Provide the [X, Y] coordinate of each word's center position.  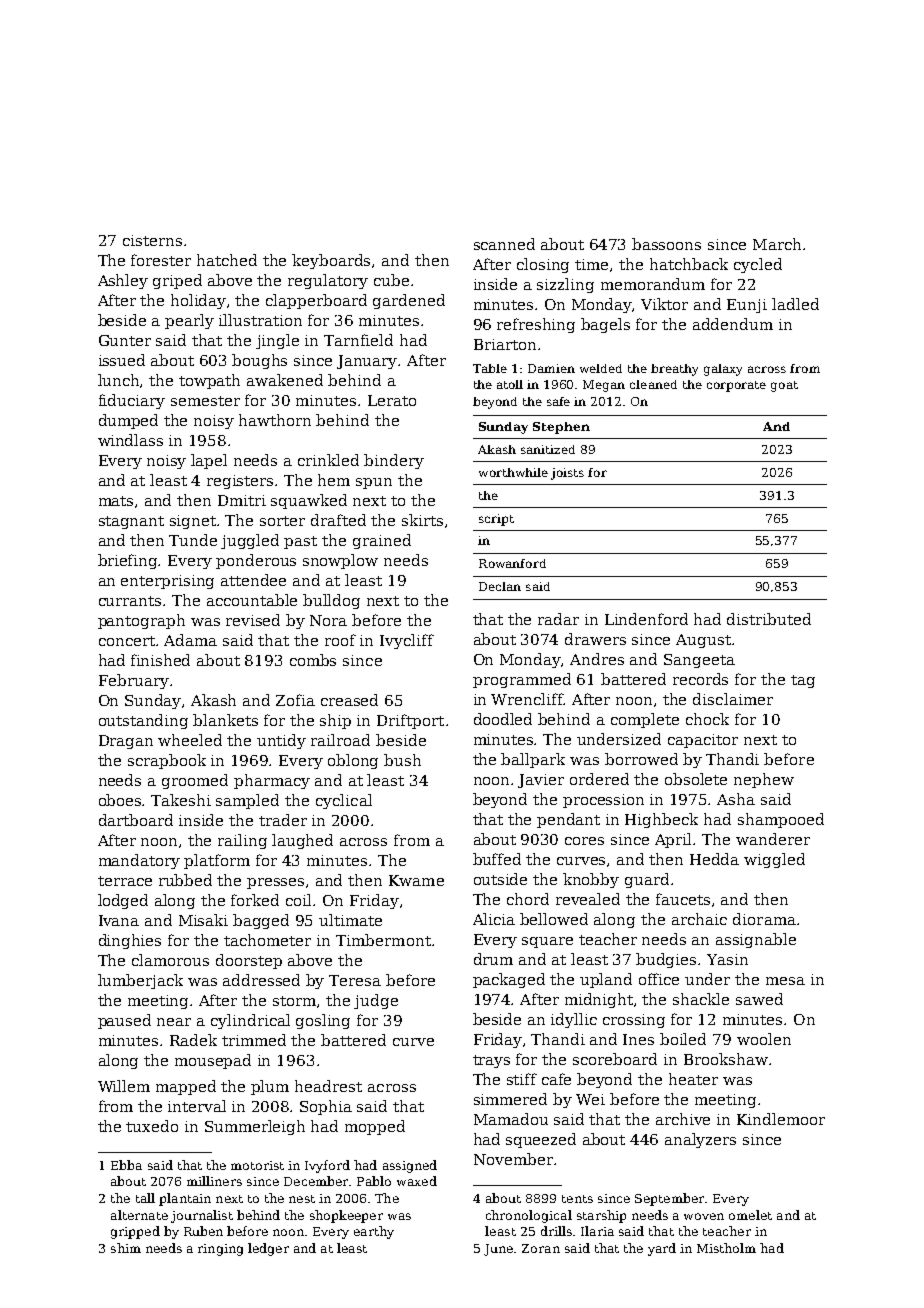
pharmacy [272, 781]
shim [126, 1248]
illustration [260, 320]
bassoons [666, 244]
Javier [541, 781]
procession [603, 801]
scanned [504, 244]
